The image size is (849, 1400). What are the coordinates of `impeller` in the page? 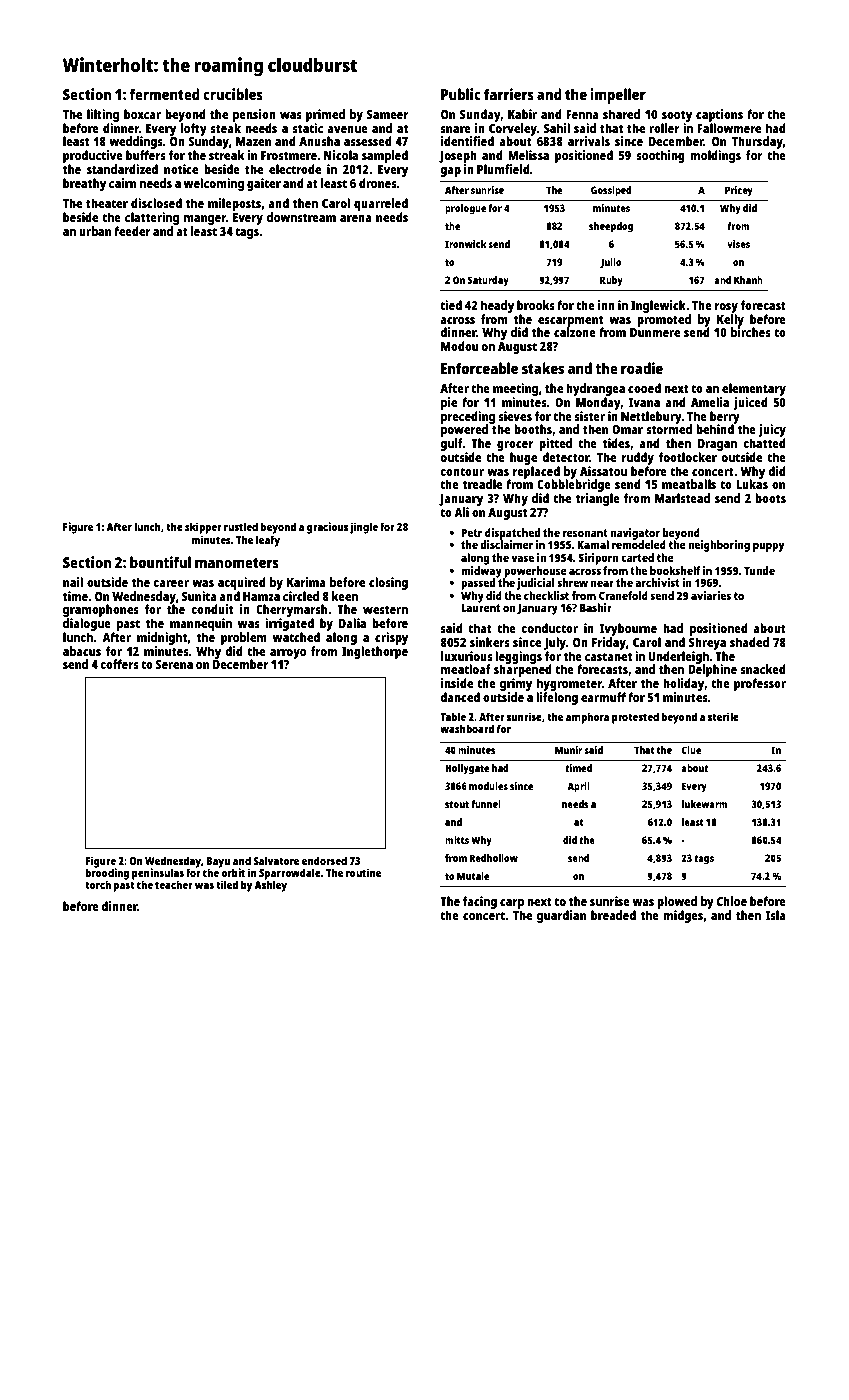 It's located at (618, 96).
